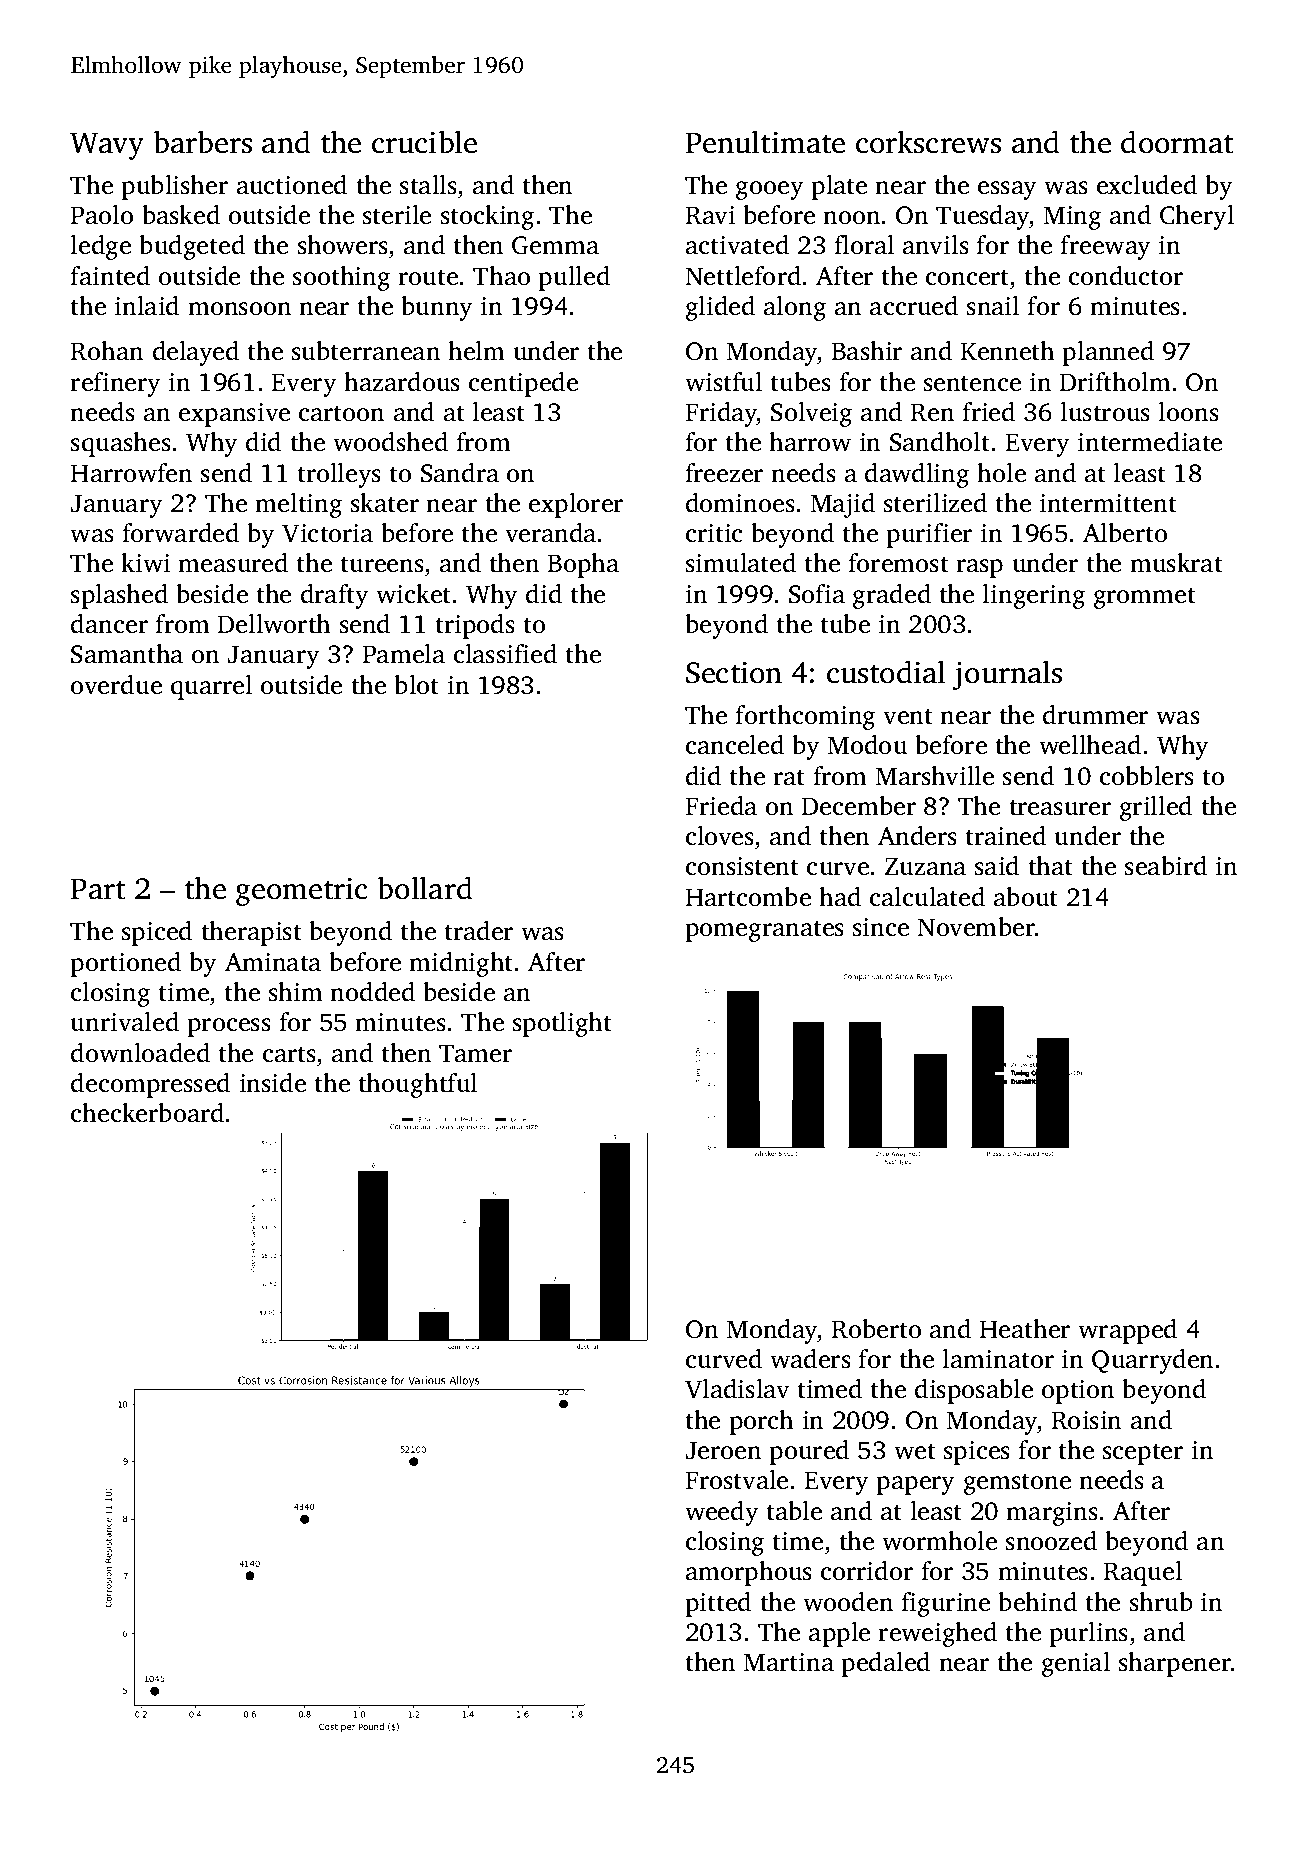 Image resolution: width=1312 pixels, height=1855 pixels. What do you see at coordinates (1143, 1454) in the screenshot?
I see `scepter` at bounding box center [1143, 1454].
